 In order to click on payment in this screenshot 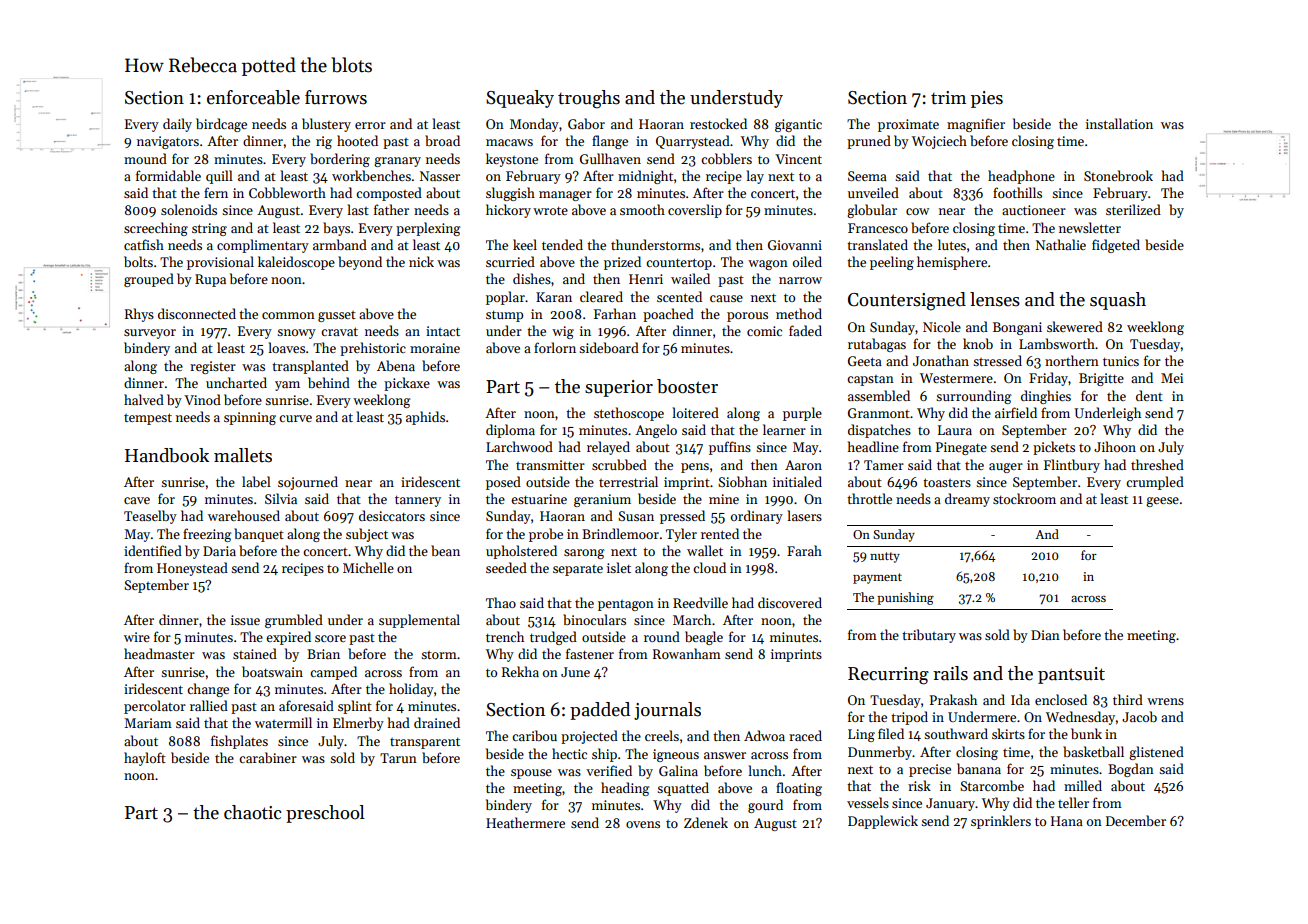, I will do `click(877, 578)`.
